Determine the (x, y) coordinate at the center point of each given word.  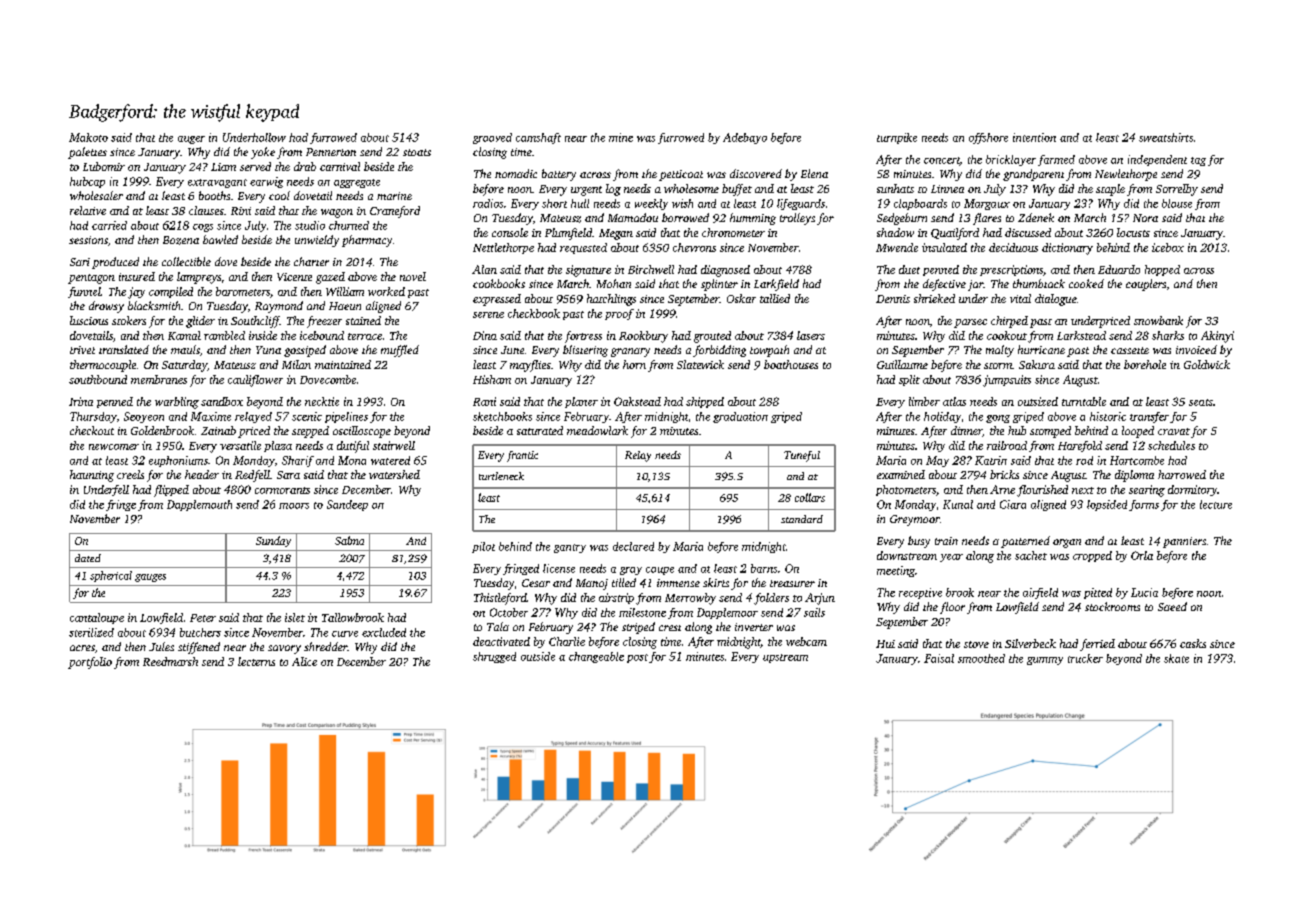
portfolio (90, 663)
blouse (1177, 203)
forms (1144, 505)
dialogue (1056, 300)
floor (952, 608)
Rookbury (643, 337)
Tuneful (802, 456)
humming (753, 219)
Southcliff (255, 322)
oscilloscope (362, 432)
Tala (498, 626)
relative (88, 210)
